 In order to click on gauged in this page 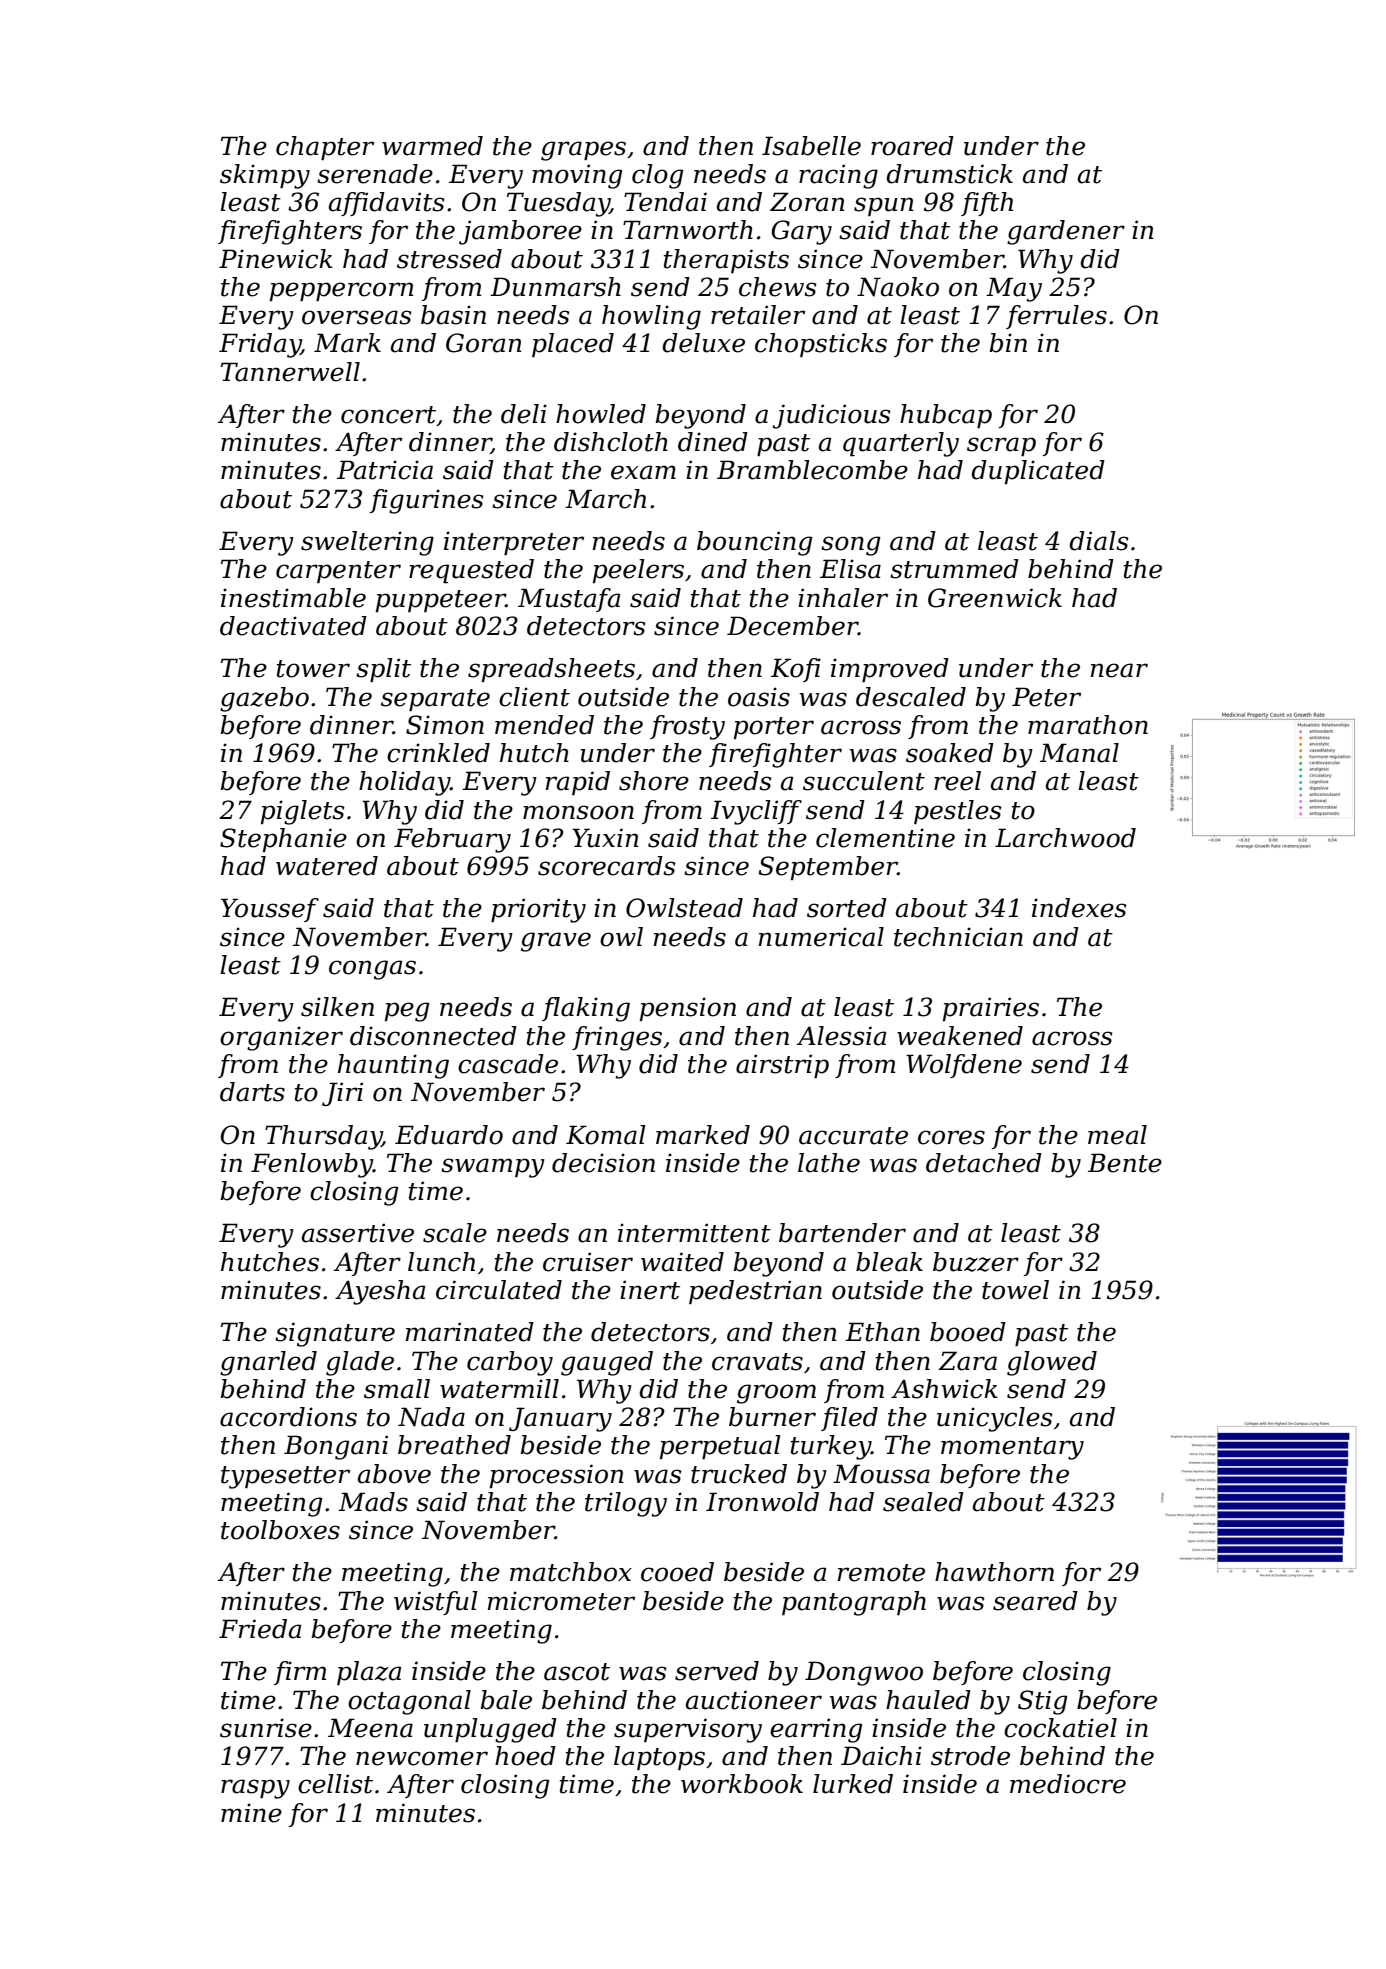, I will do `click(607, 1363)`.
